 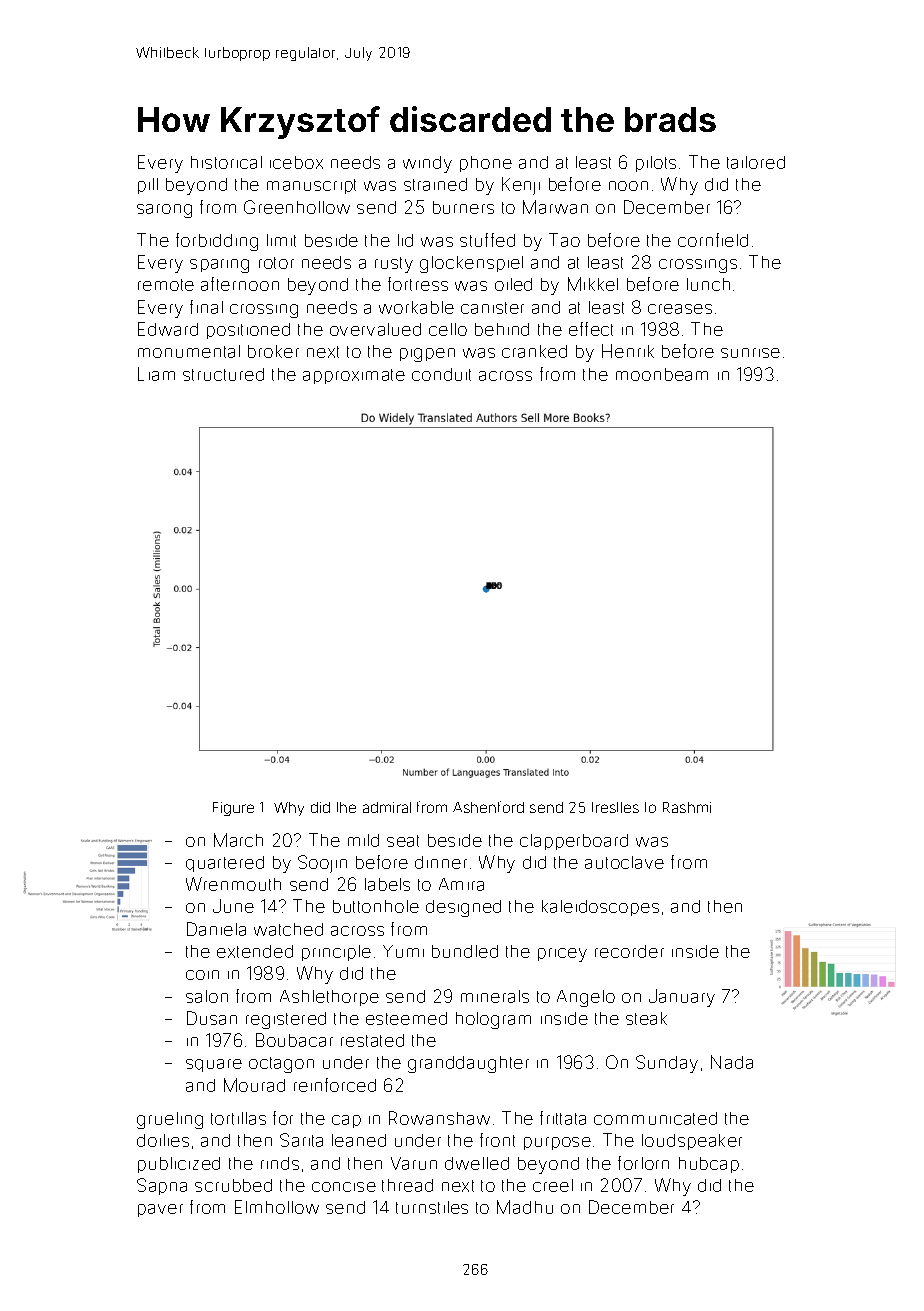 I want to click on Madhu, so click(x=525, y=1207).
